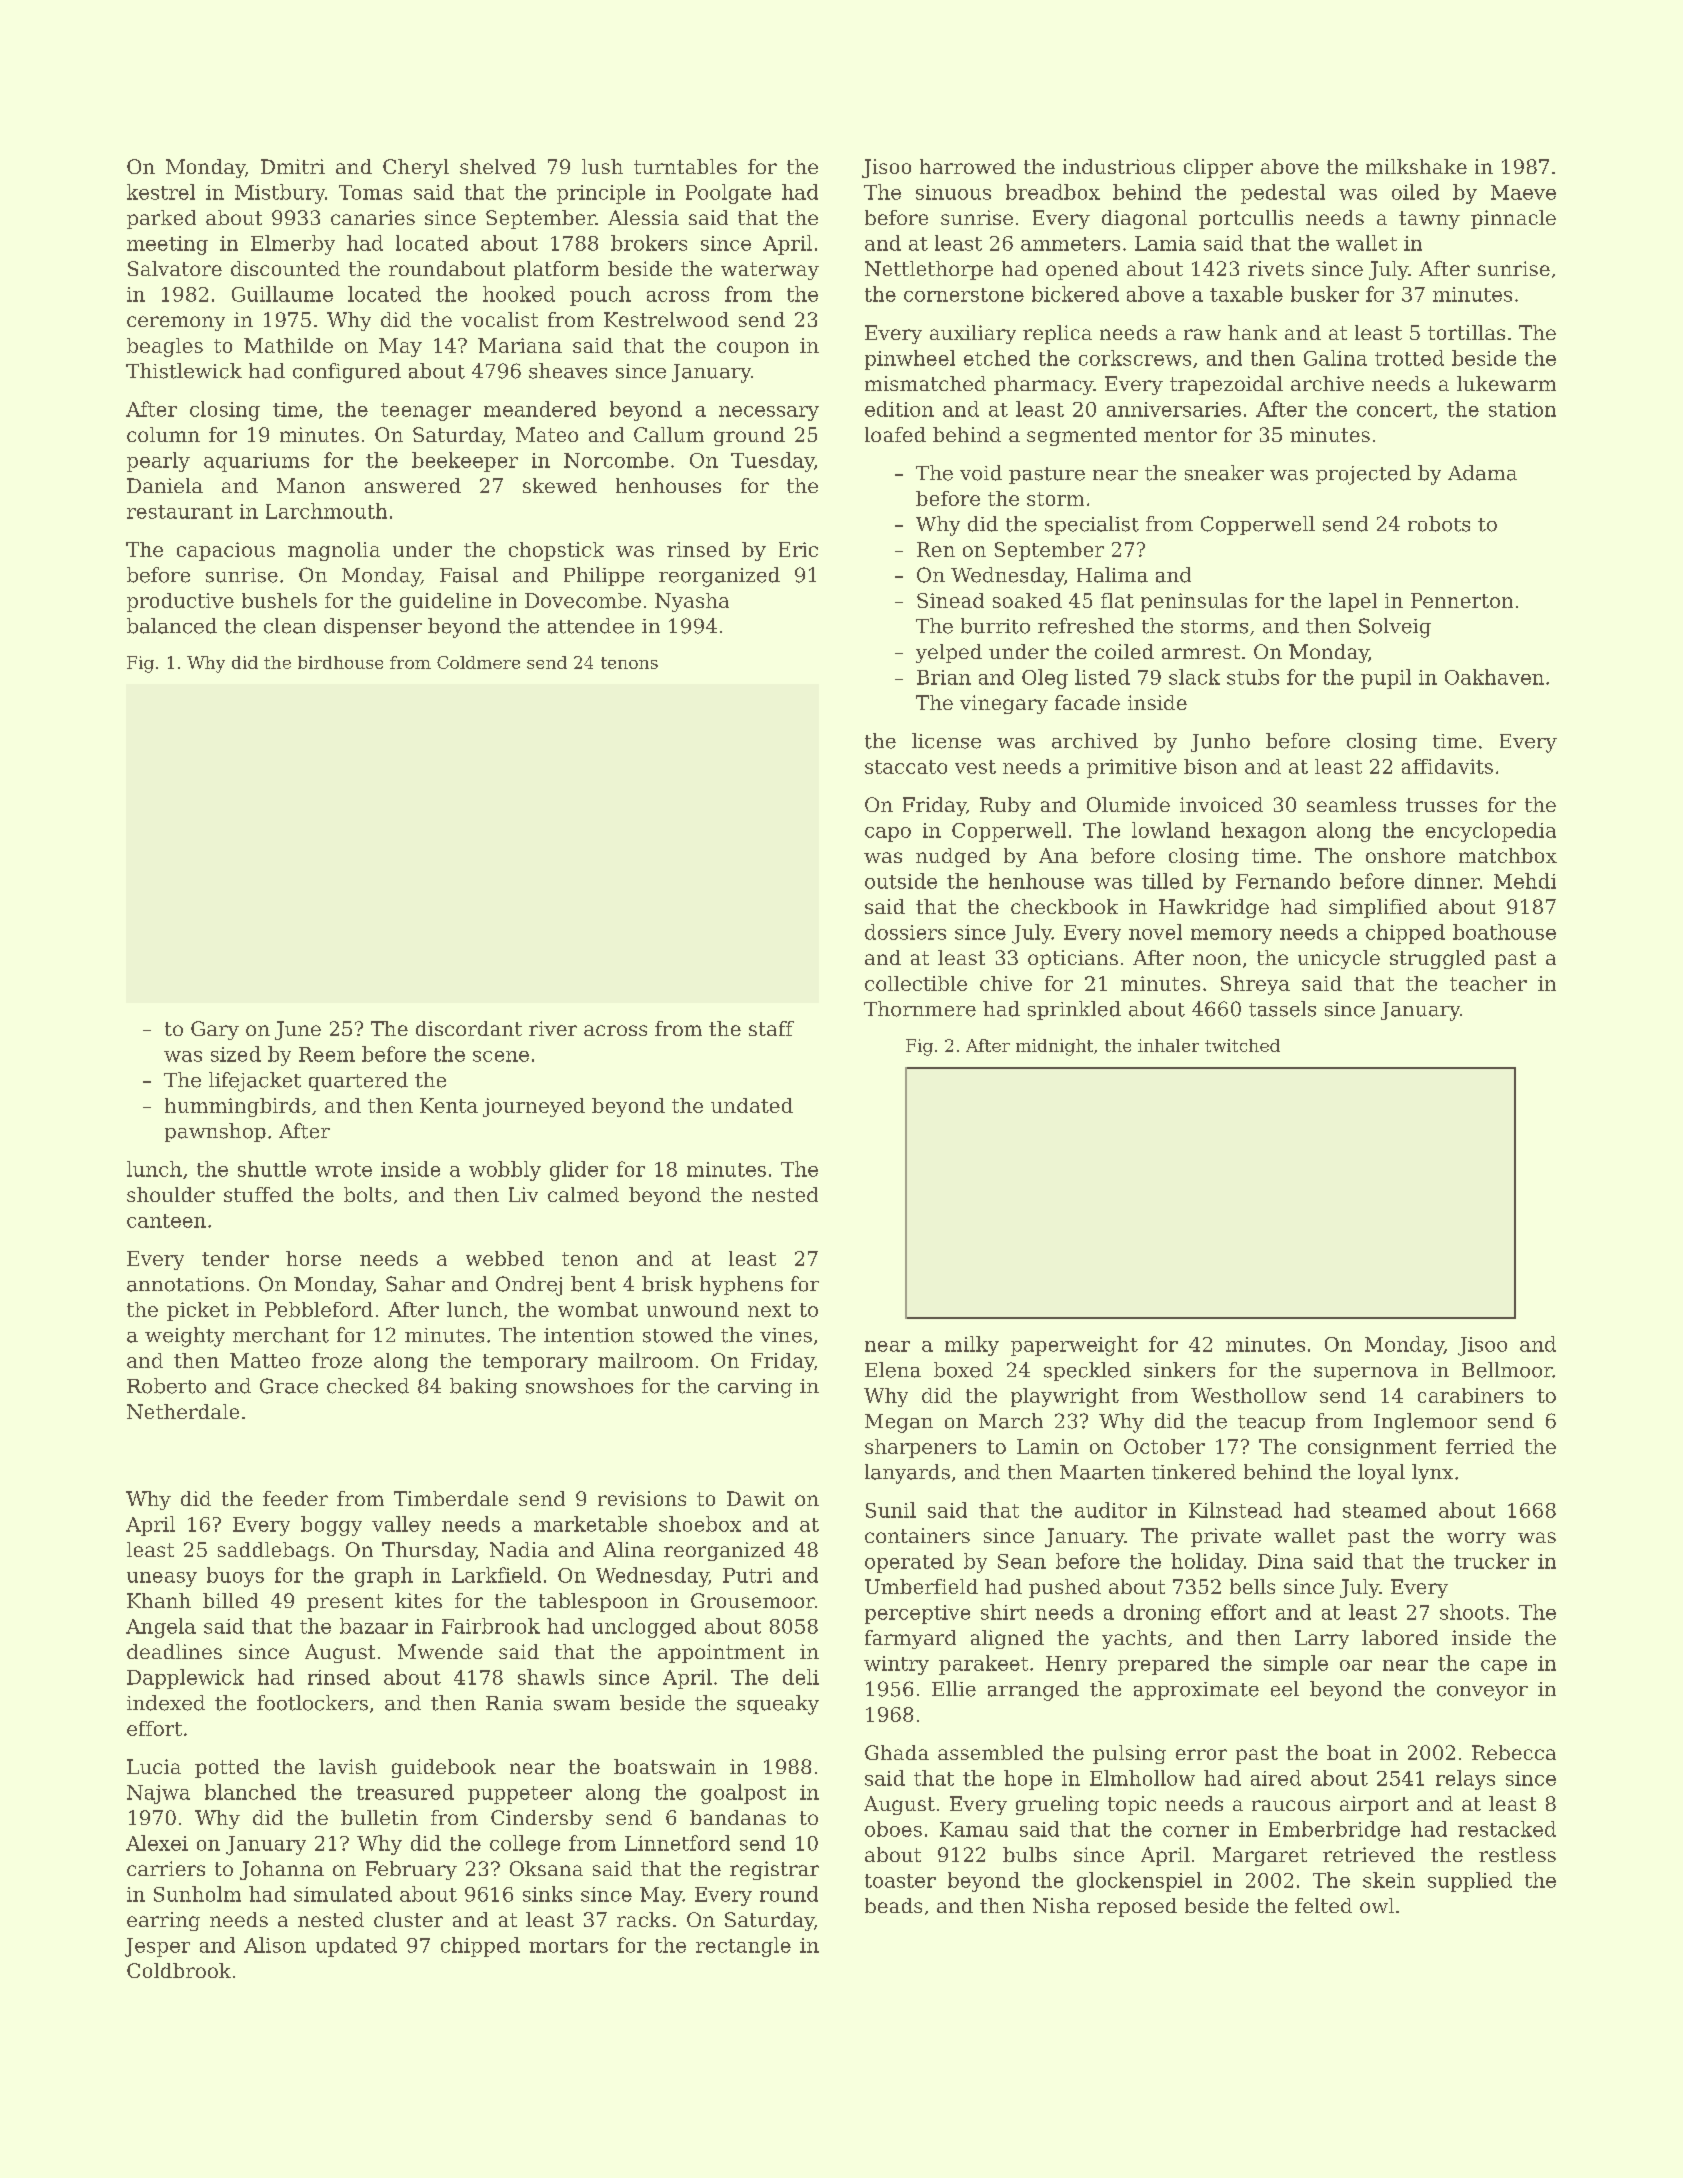 The height and width of the screenshot is (2178, 1683). Describe the element at coordinates (185, 1284) in the screenshot. I see `annotations` at that location.
